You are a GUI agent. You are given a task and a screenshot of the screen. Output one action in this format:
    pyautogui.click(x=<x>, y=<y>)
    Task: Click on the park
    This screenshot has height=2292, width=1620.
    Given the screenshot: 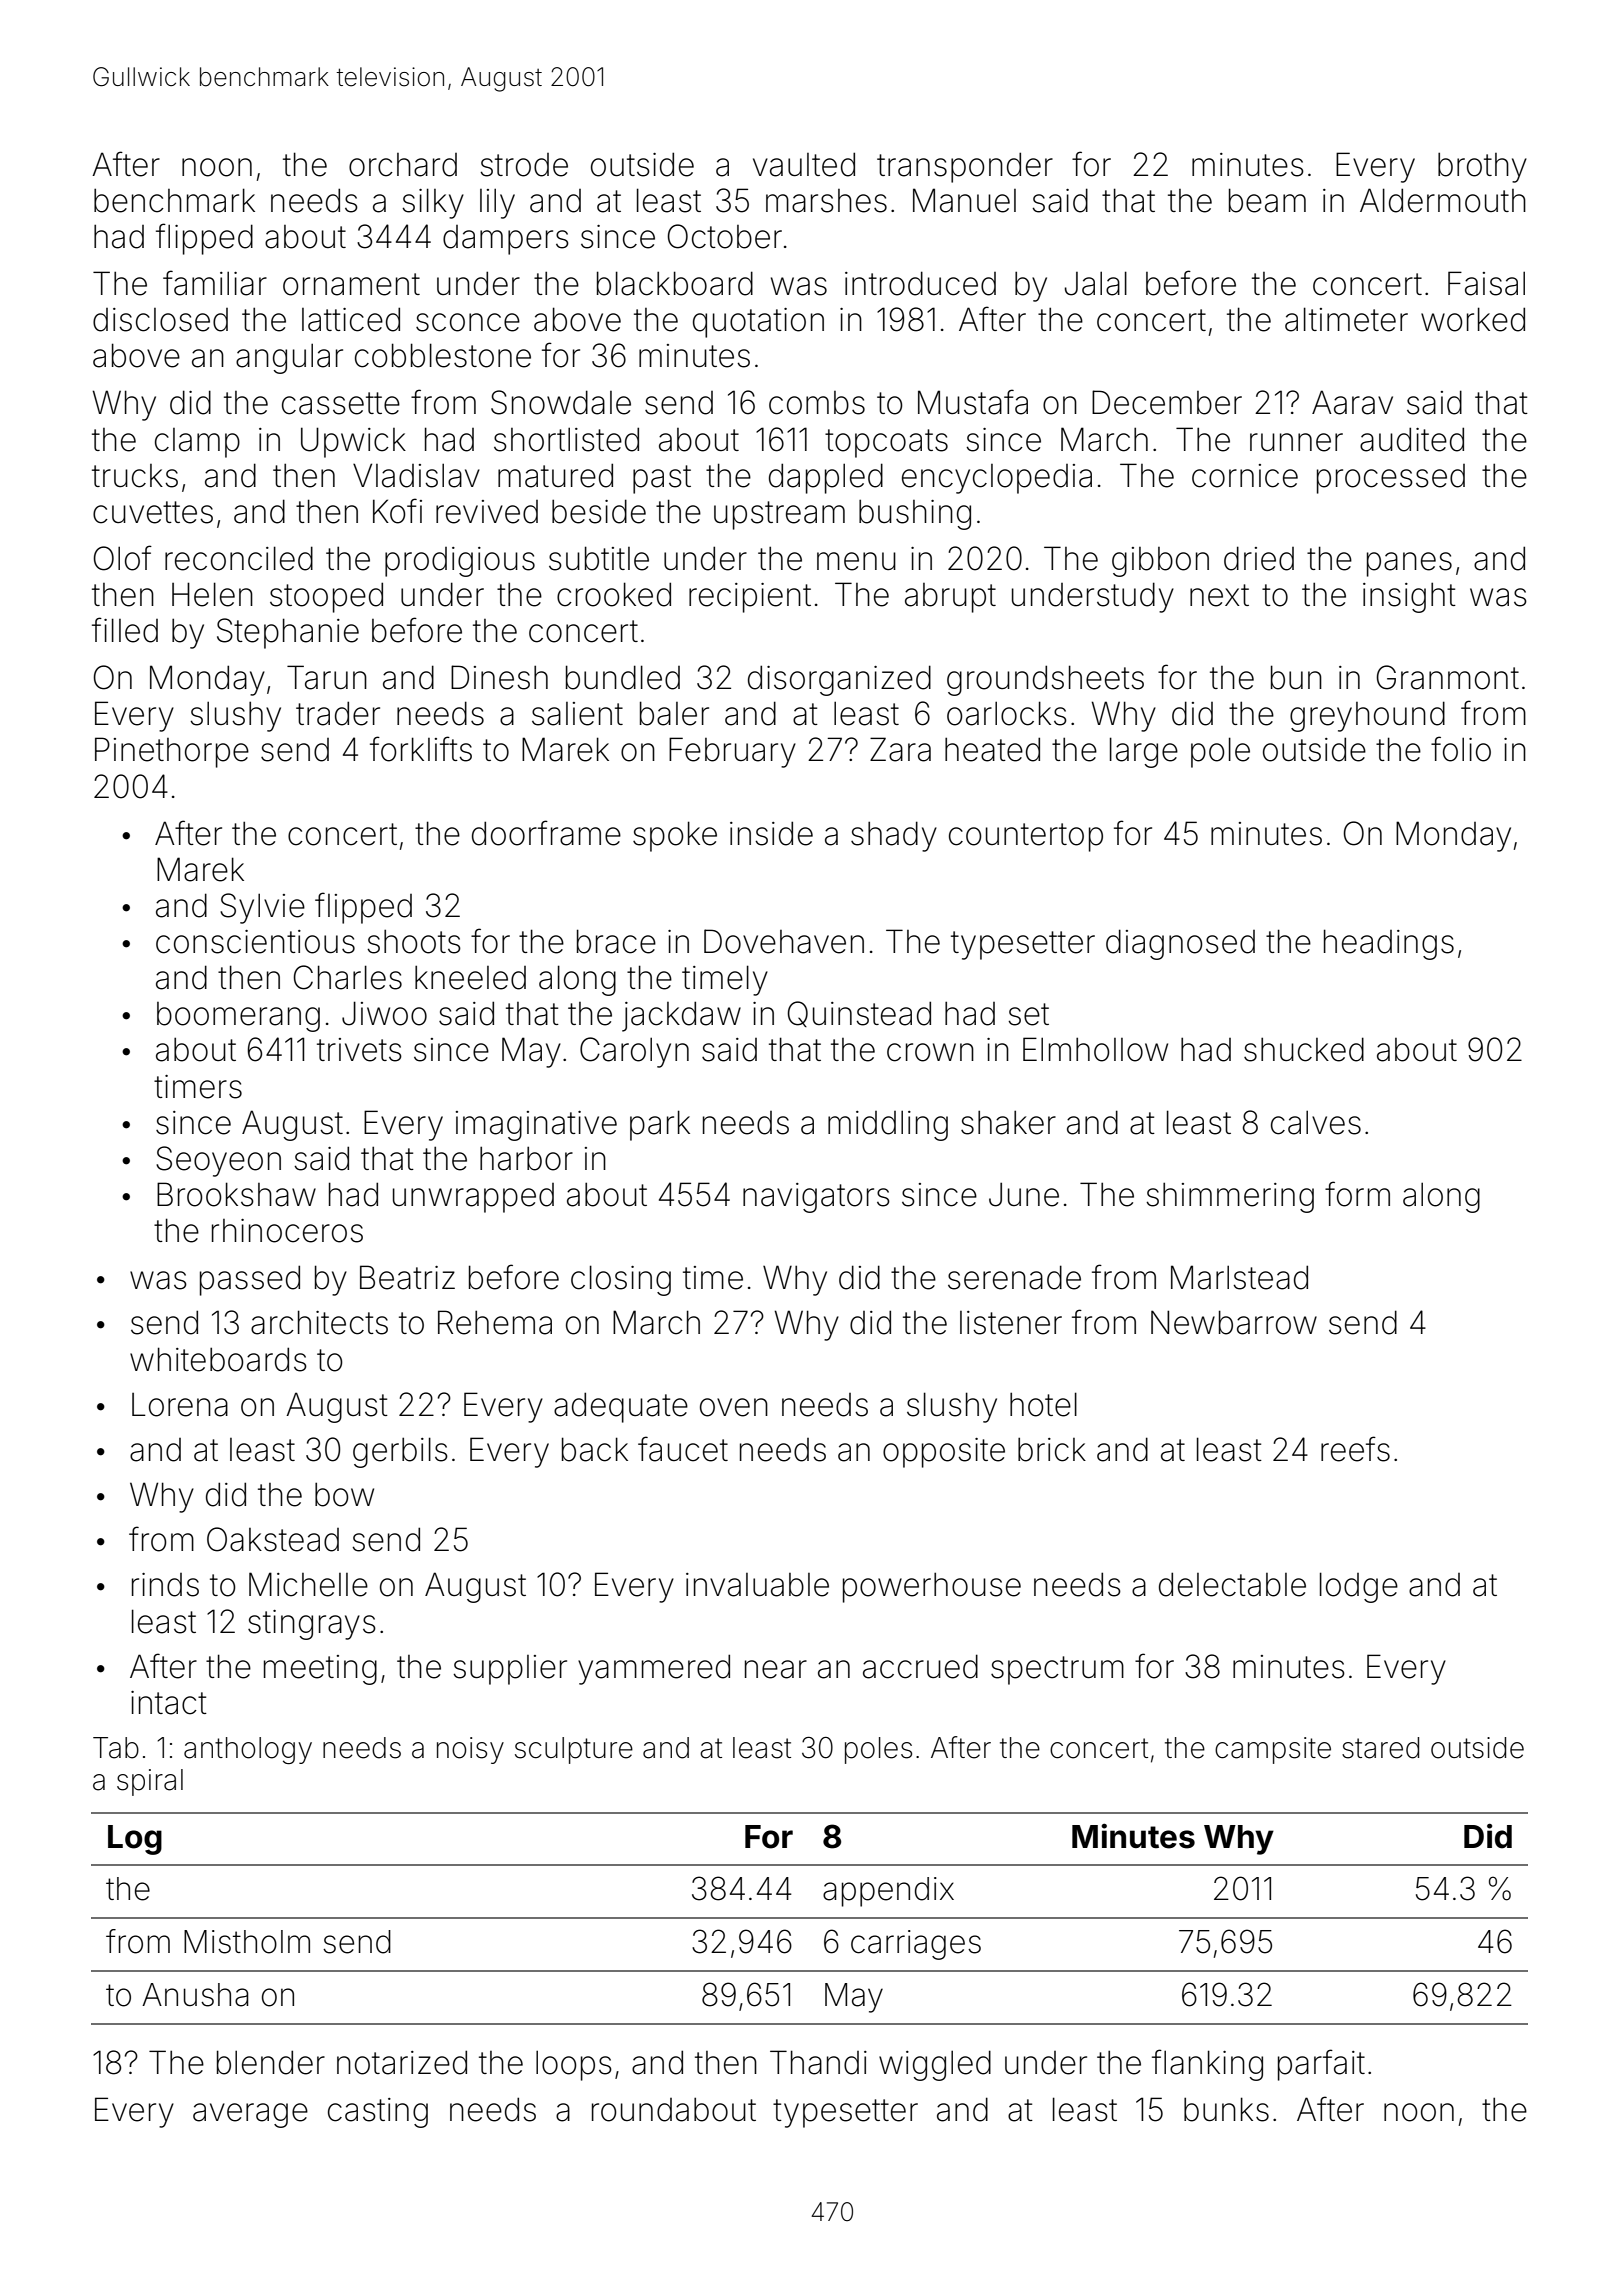 What is the action you would take?
    pyautogui.click(x=660, y=1125)
